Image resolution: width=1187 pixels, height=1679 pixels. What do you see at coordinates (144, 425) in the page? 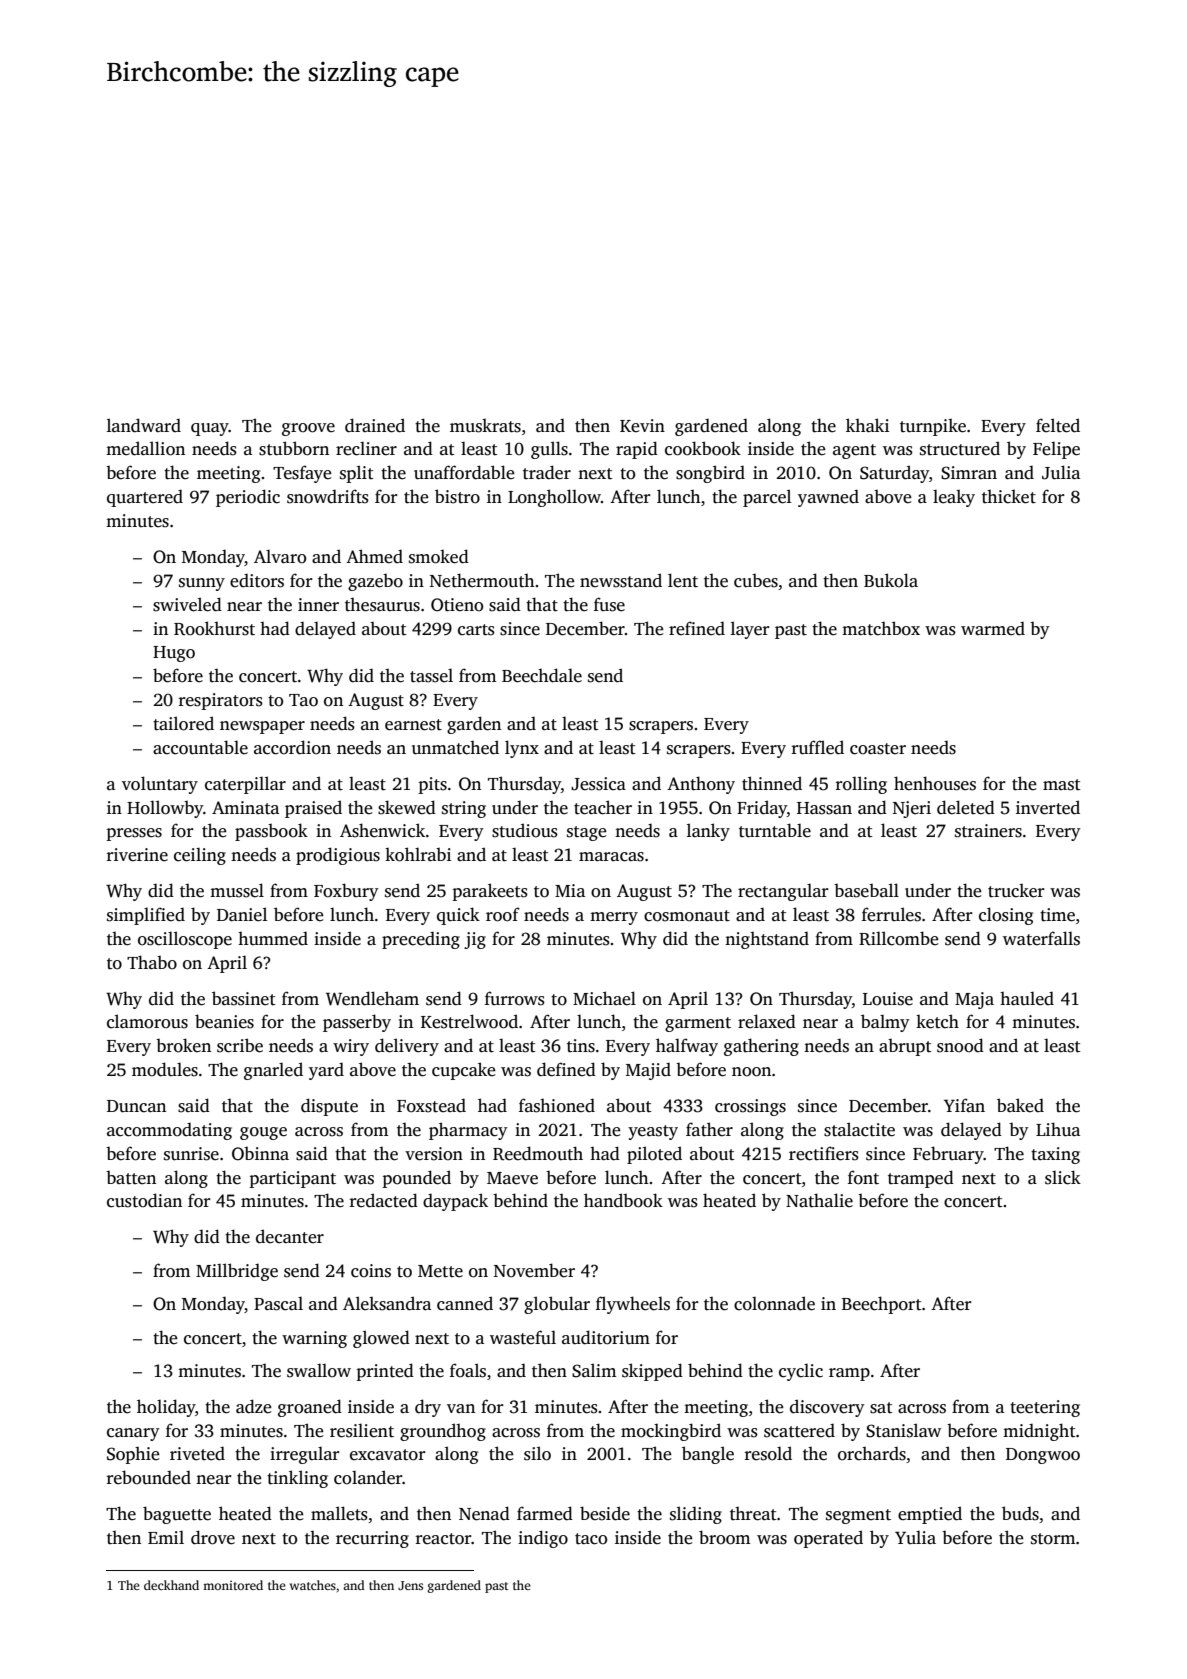
I see `landward` at bounding box center [144, 425].
